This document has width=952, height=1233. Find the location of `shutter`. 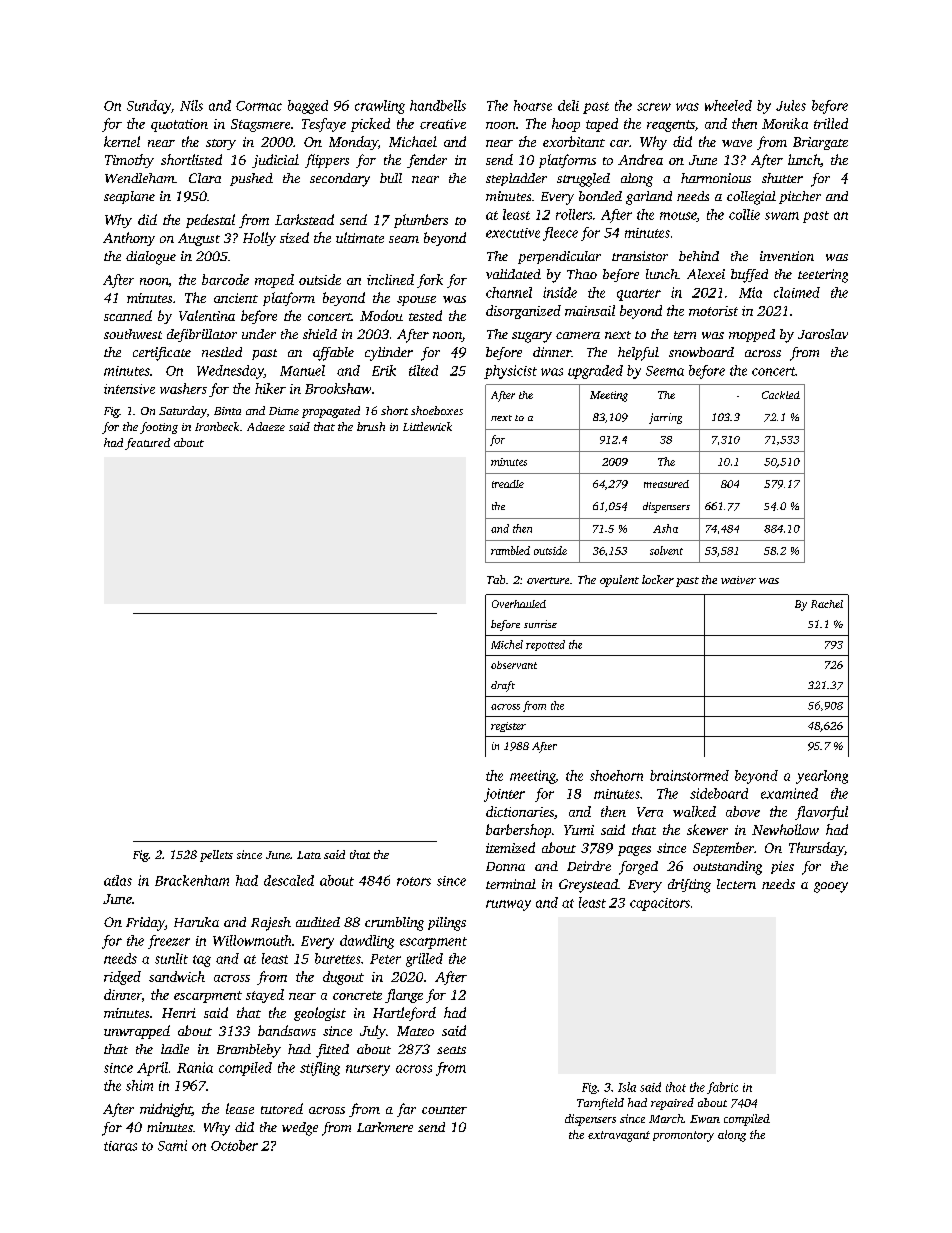

shutter is located at coordinates (782, 178).
